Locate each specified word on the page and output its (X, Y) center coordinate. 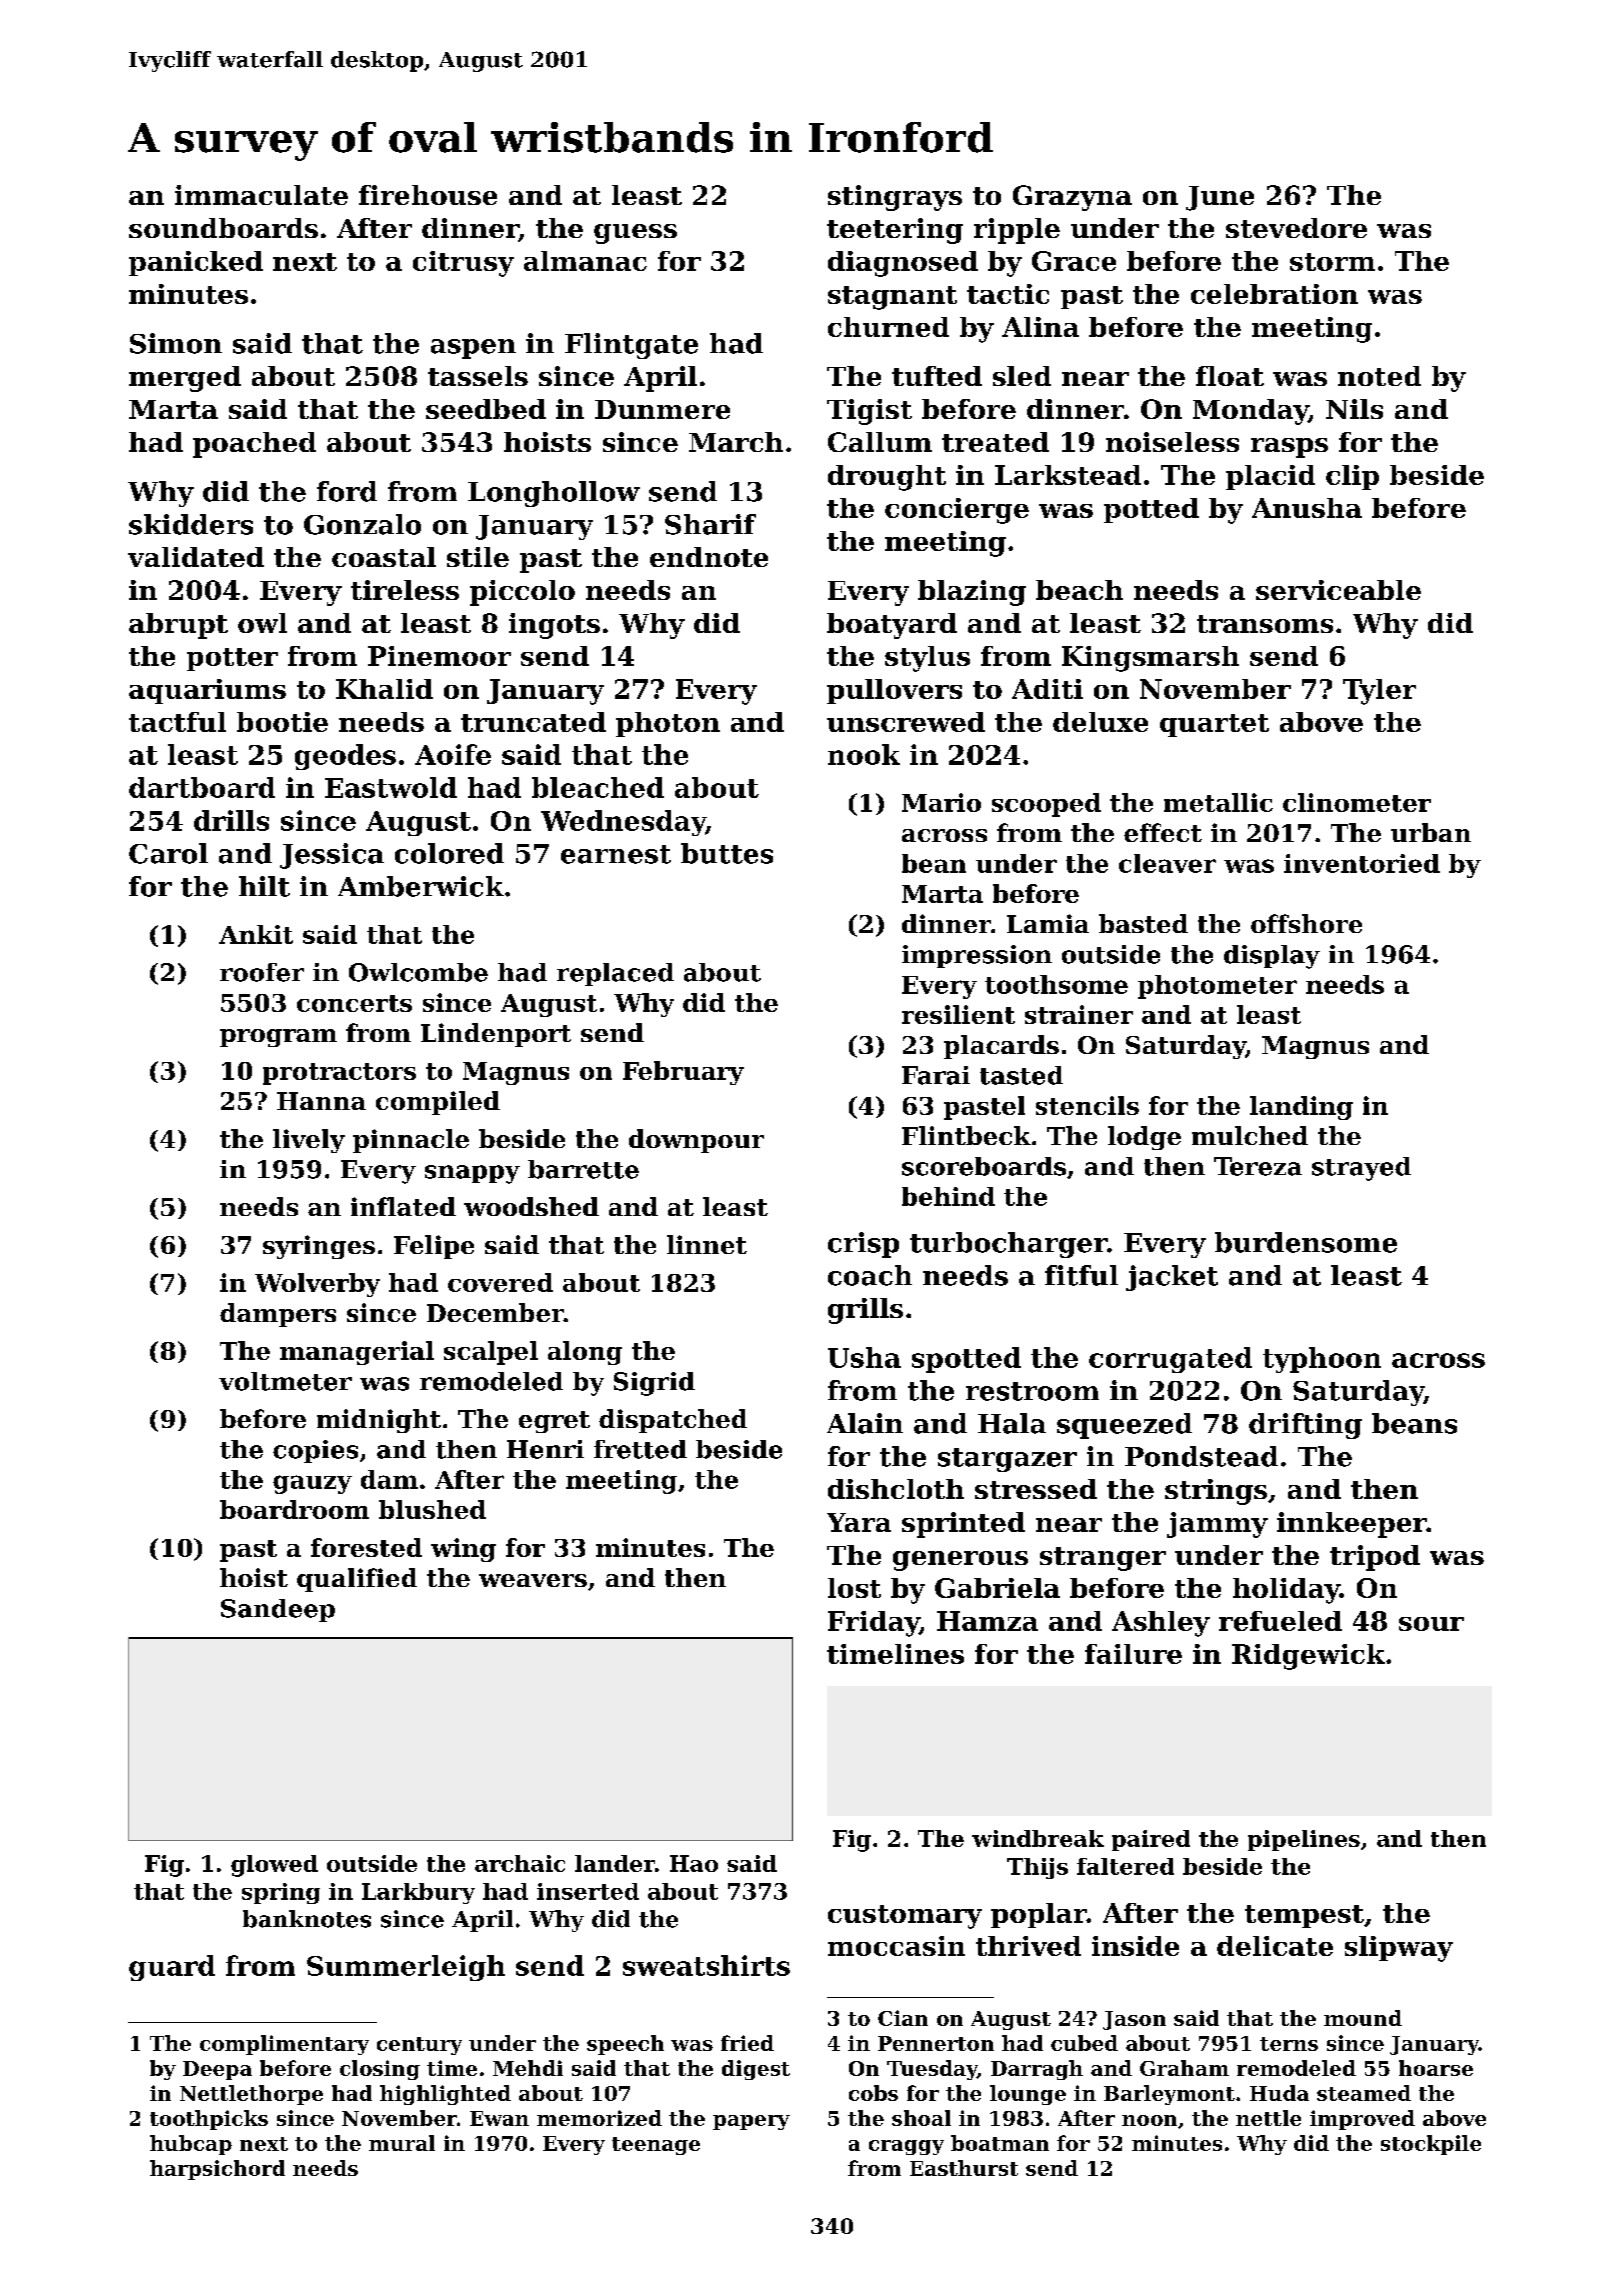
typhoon (1322, 1360)
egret (554, 1422)
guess (635, 234)
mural (402, 2143)
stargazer (1007, 1460)
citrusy (463, 264)
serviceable (1338, 590)
